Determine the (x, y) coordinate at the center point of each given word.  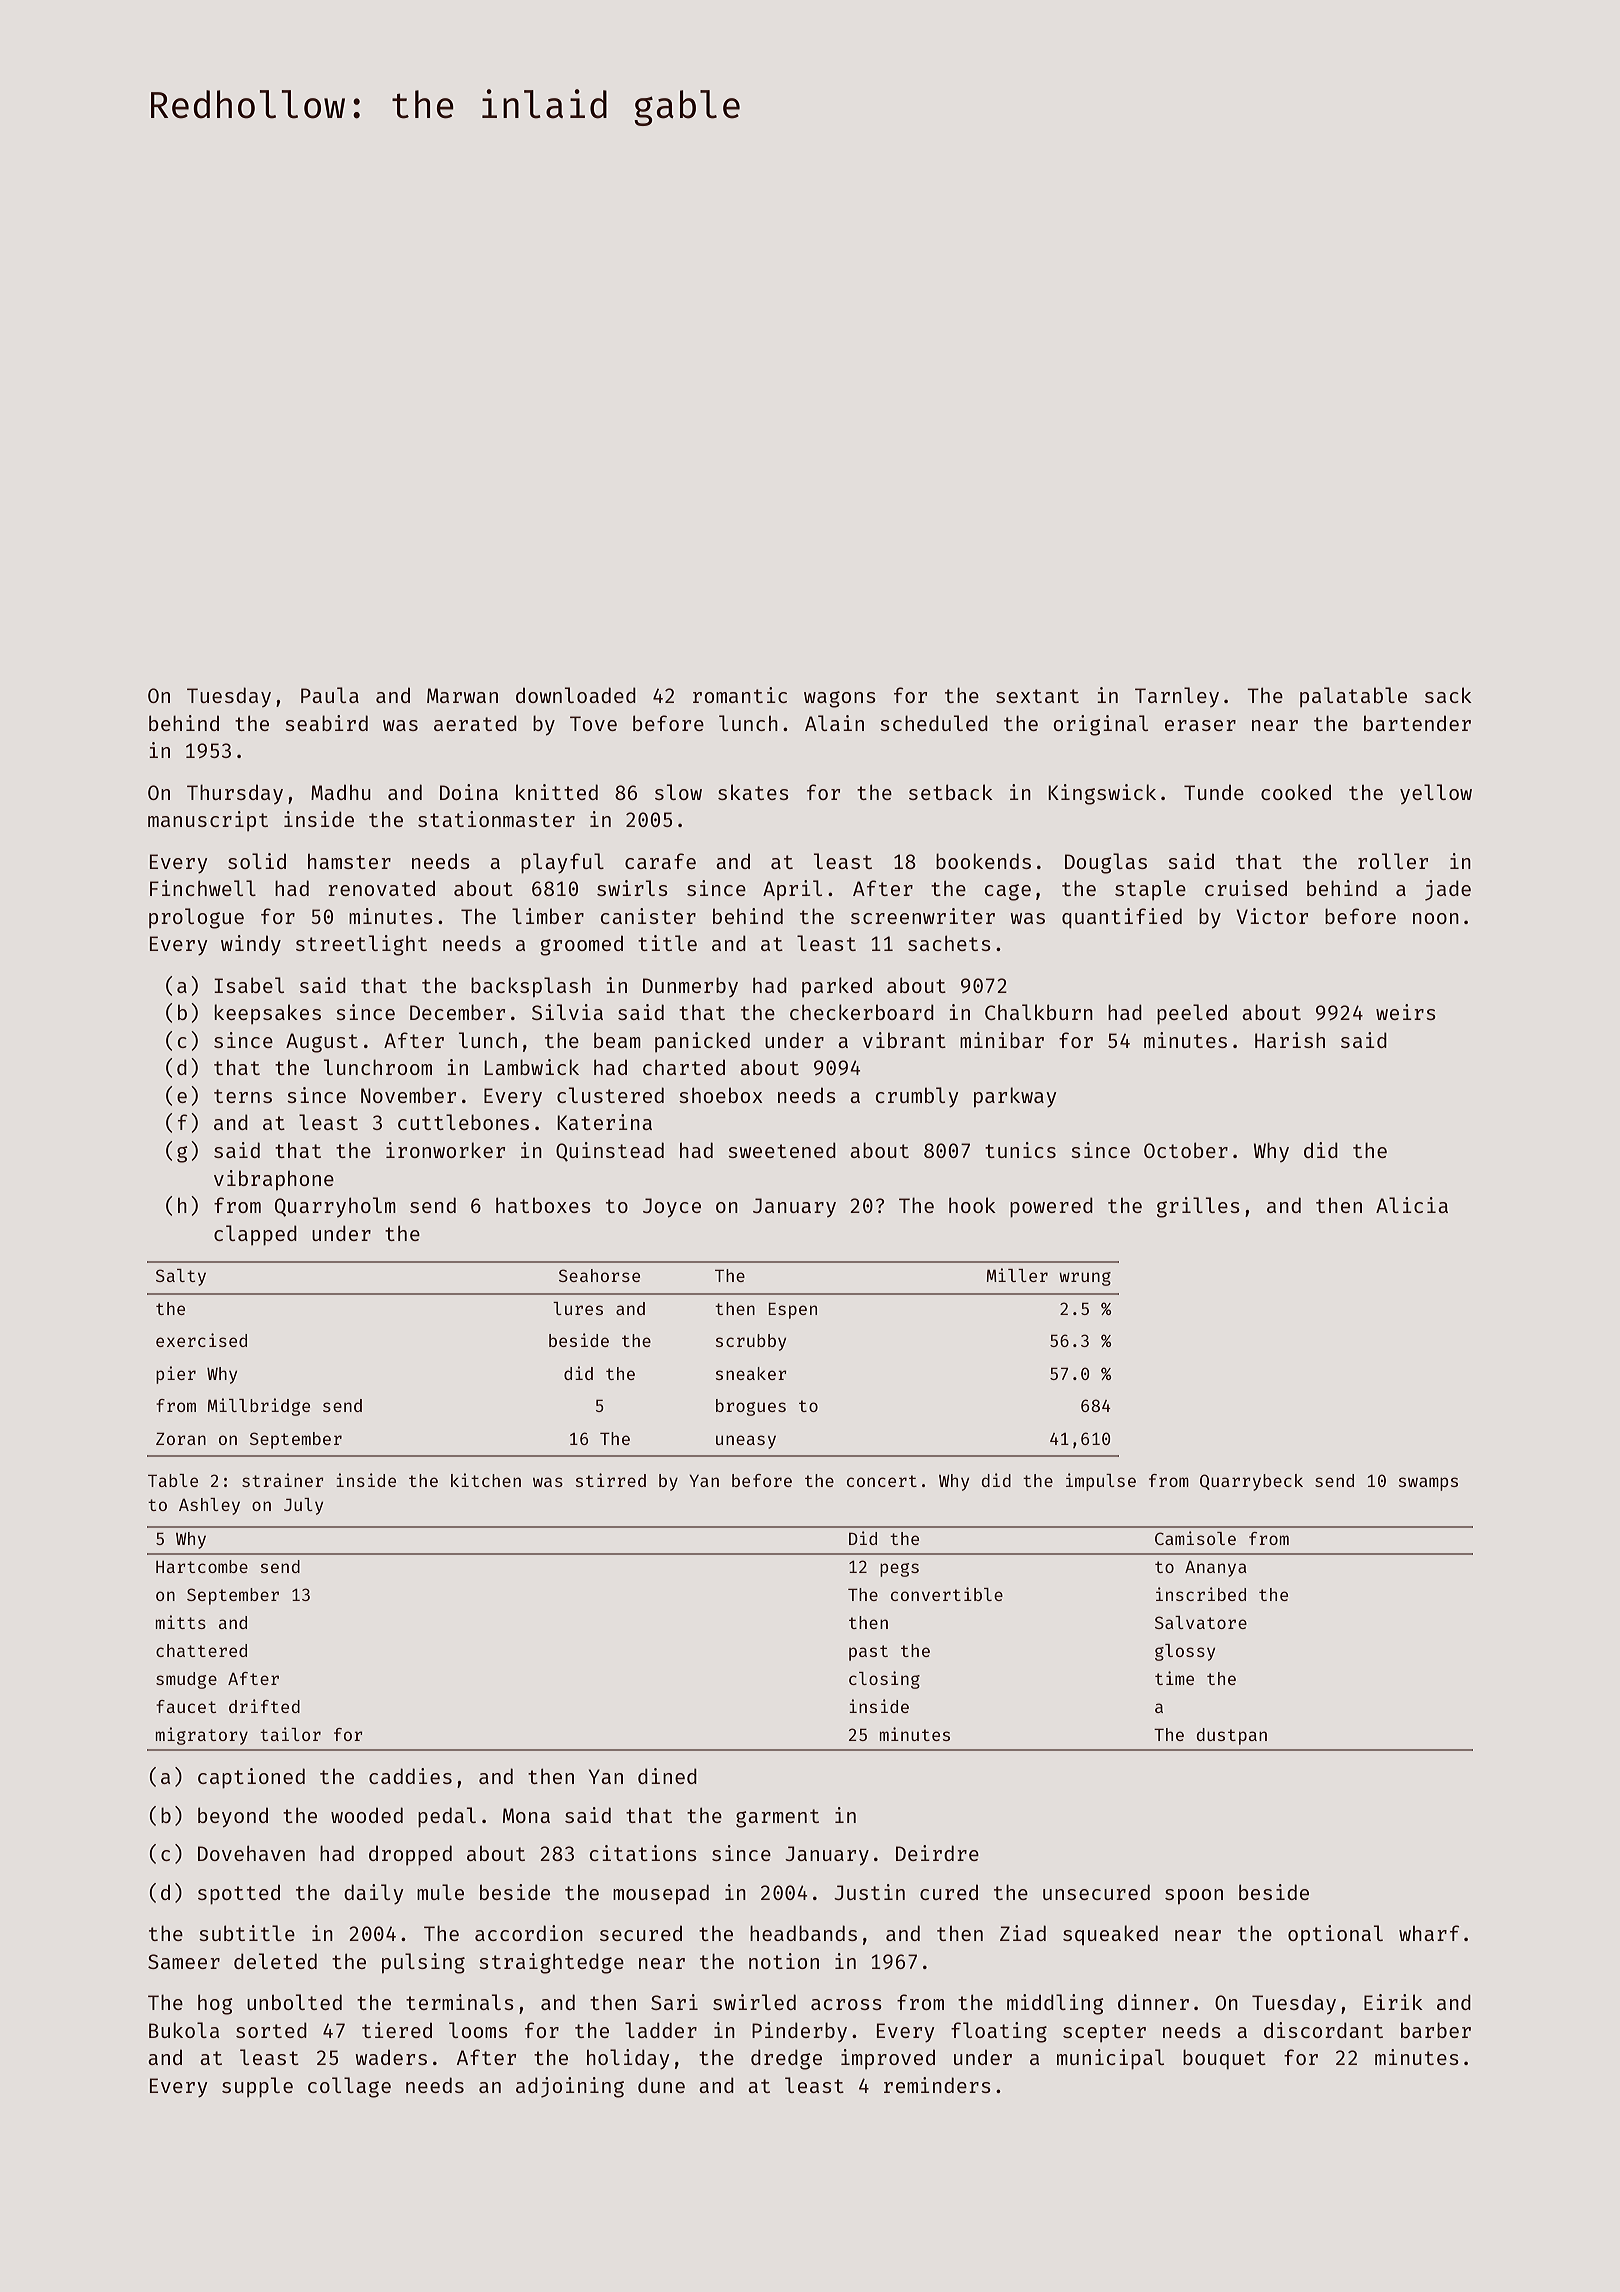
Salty (181, 1277)
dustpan (1232, 1736)
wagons (840, 699)
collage (349, 2087)
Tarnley (1177, 697)
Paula (330, 695)
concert (882, 1481)
